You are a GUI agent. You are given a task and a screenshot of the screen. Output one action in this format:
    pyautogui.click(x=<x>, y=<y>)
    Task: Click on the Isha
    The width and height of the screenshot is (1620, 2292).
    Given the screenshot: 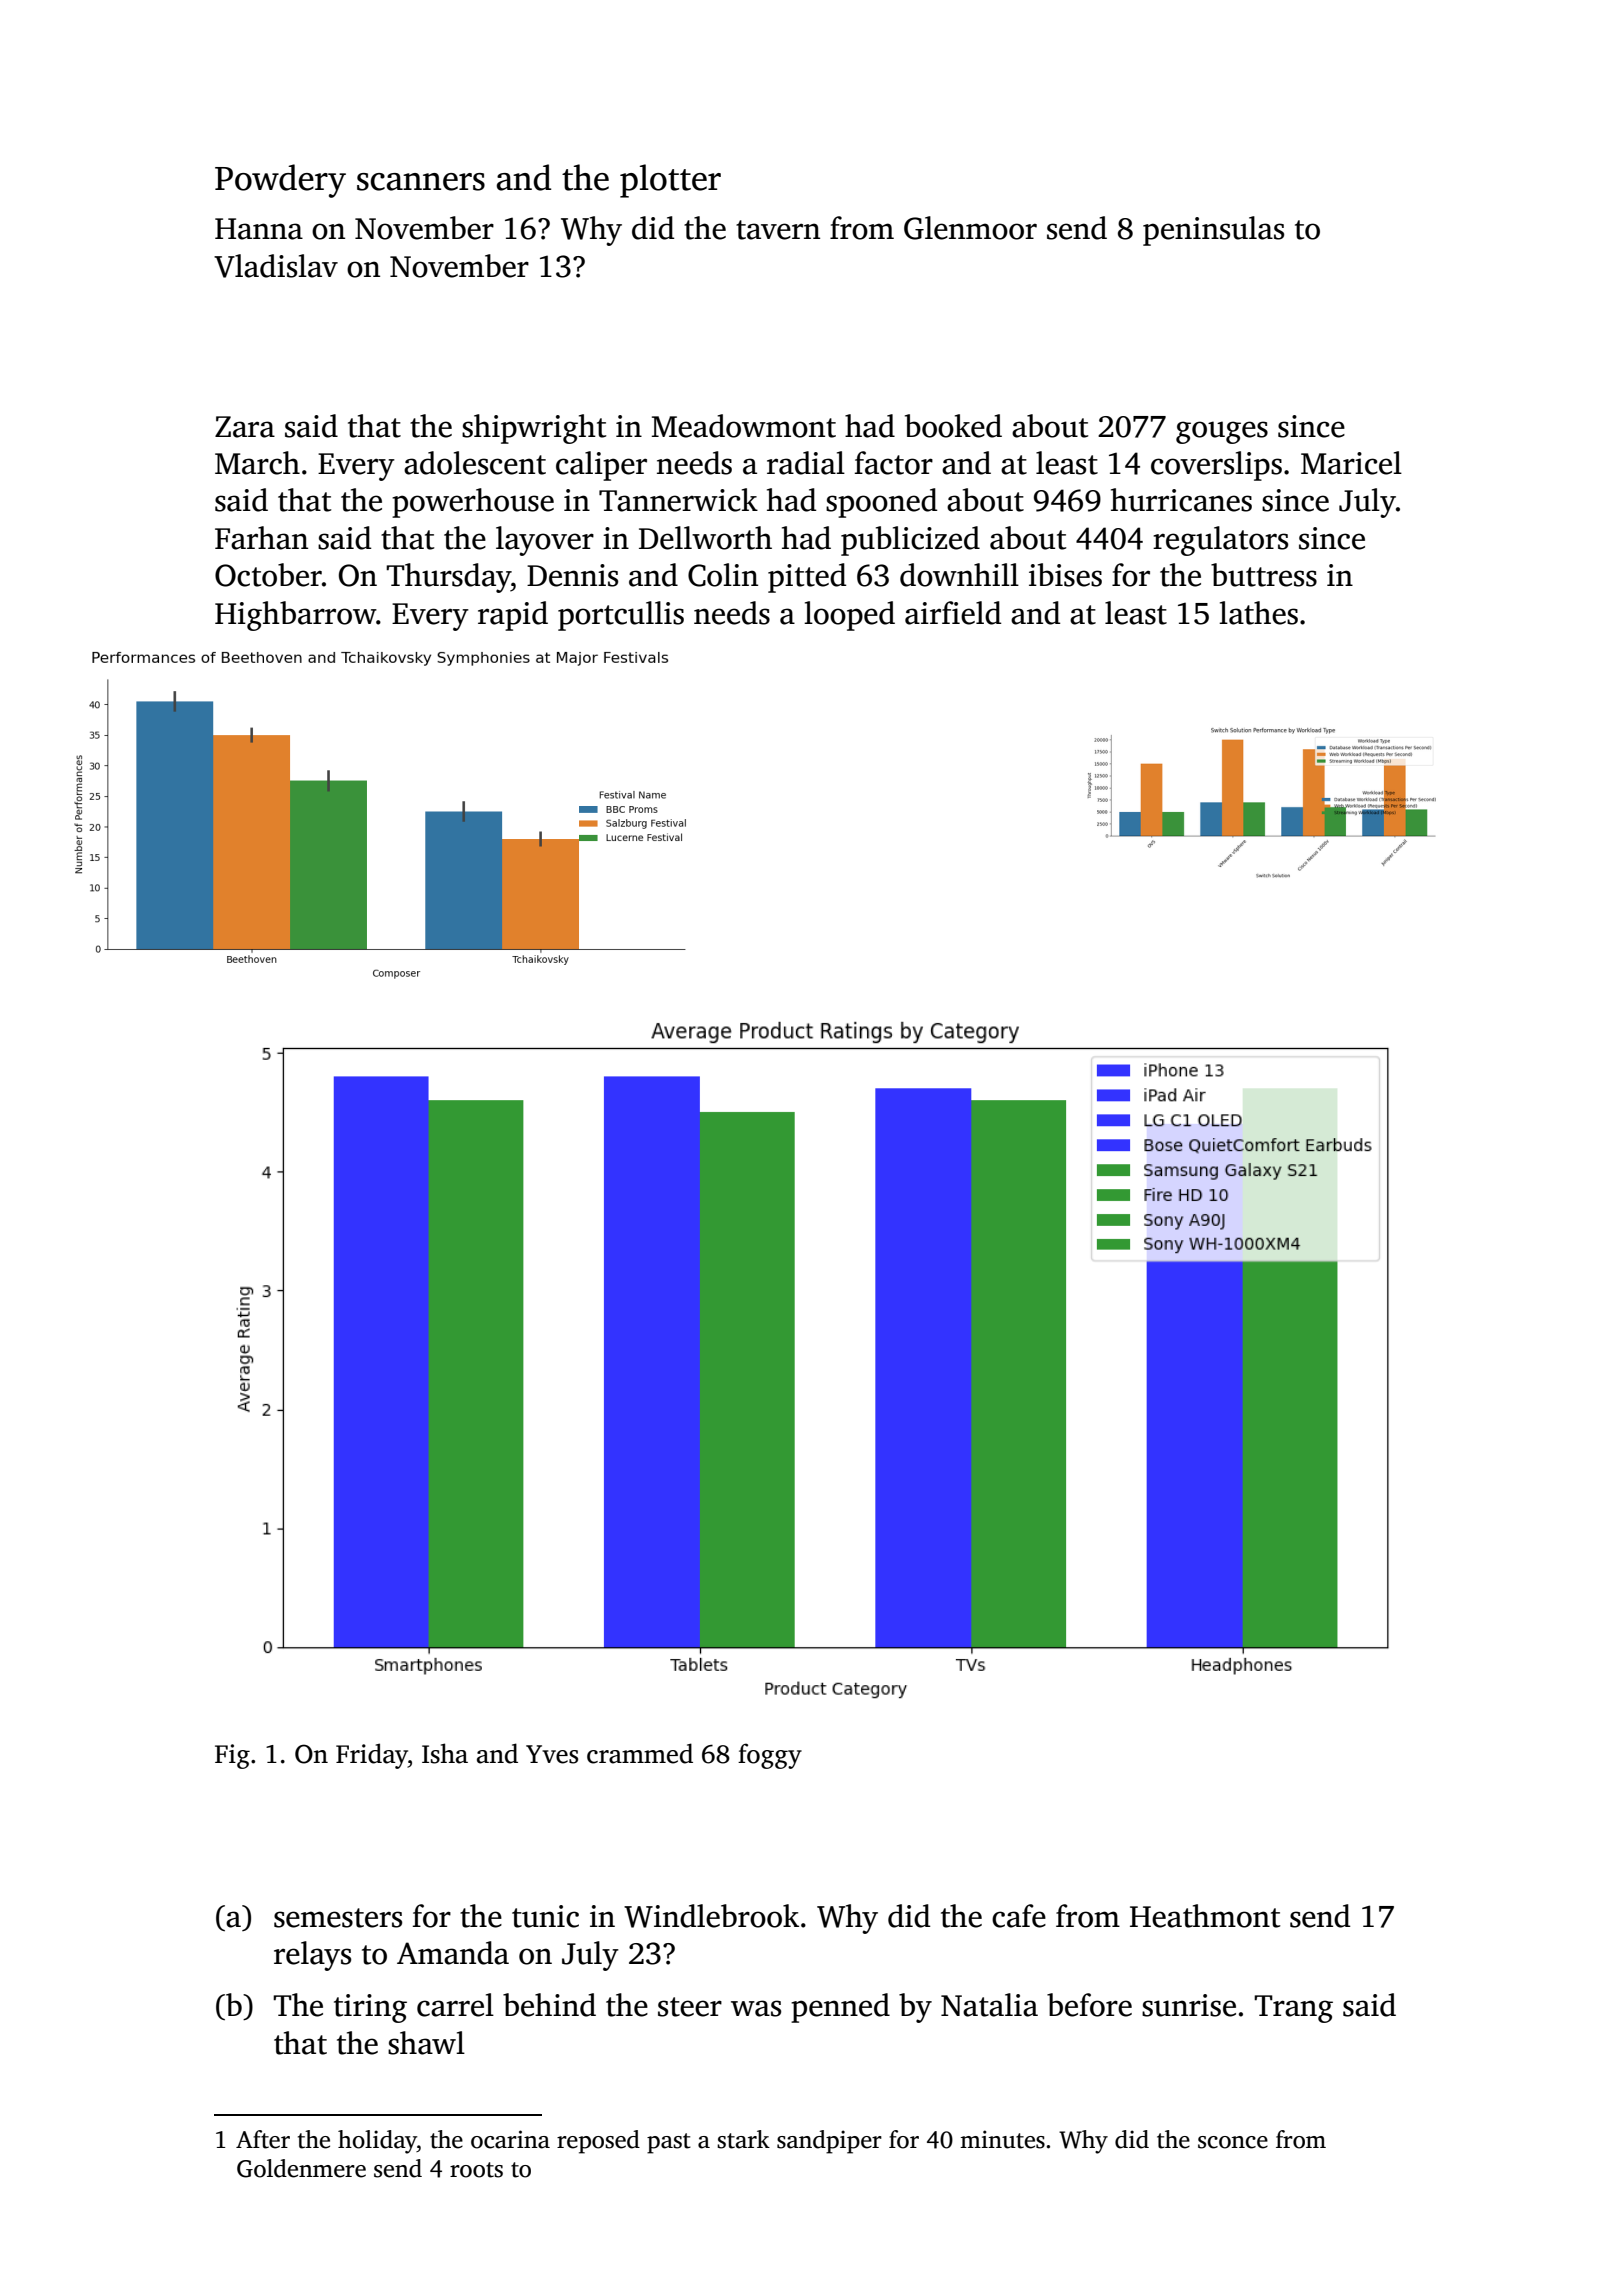 What is the action you would take?
    pyautogui.click(x=445, y=1753)
